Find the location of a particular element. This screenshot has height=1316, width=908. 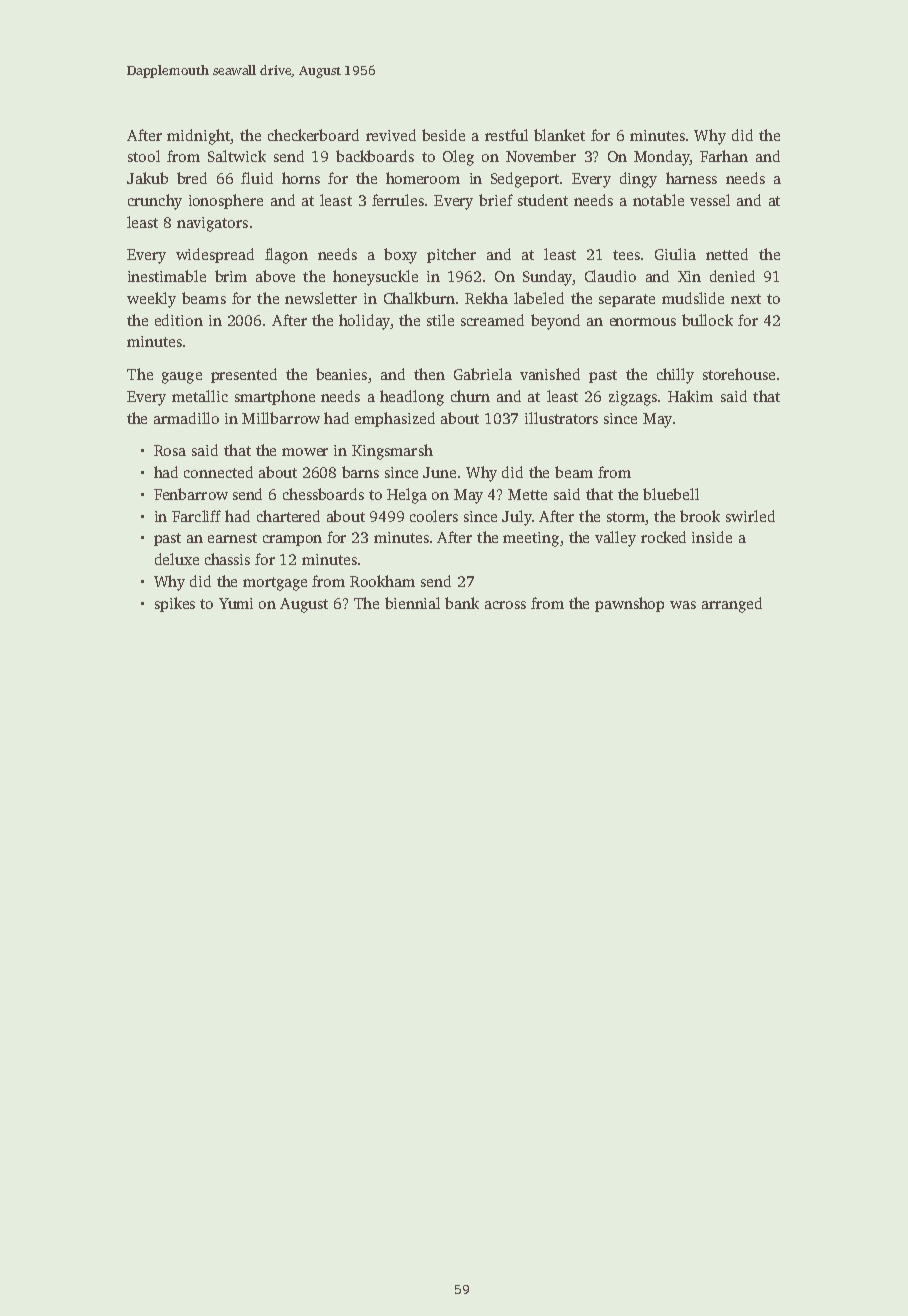

checkerboard is located at coordinates (313, 135).
